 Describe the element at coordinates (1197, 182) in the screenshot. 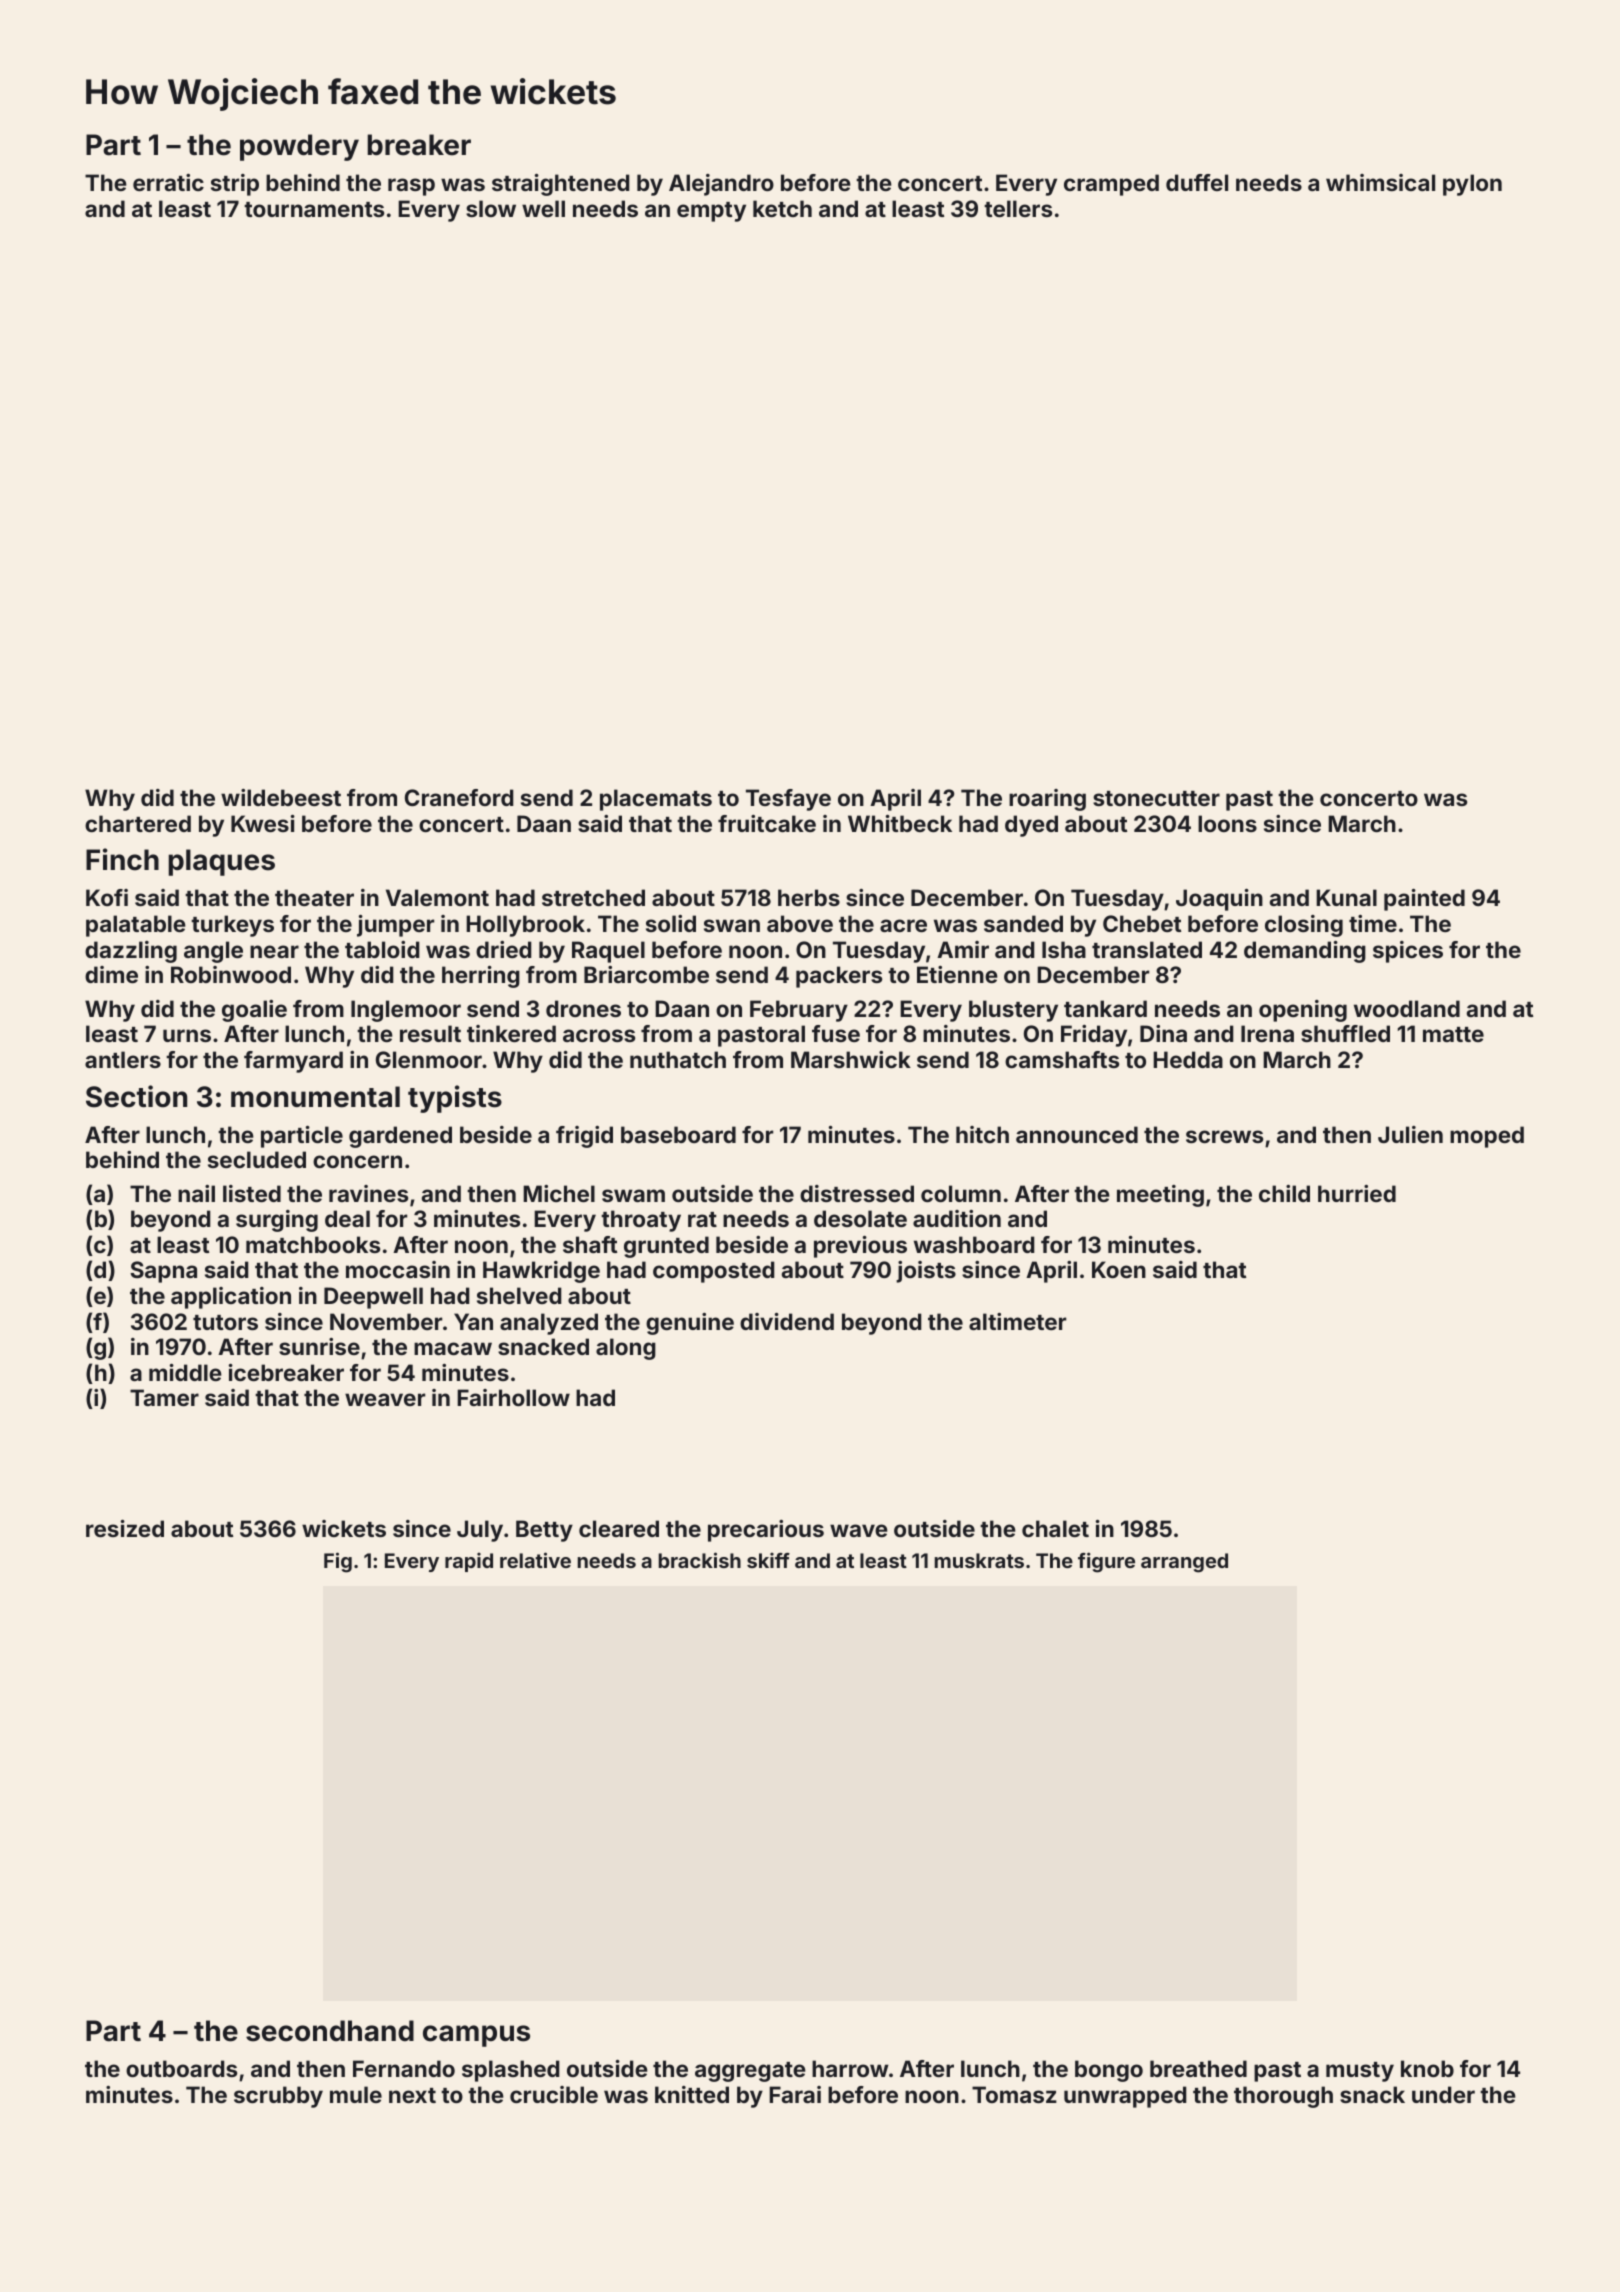

I see `duffel` at that location.
